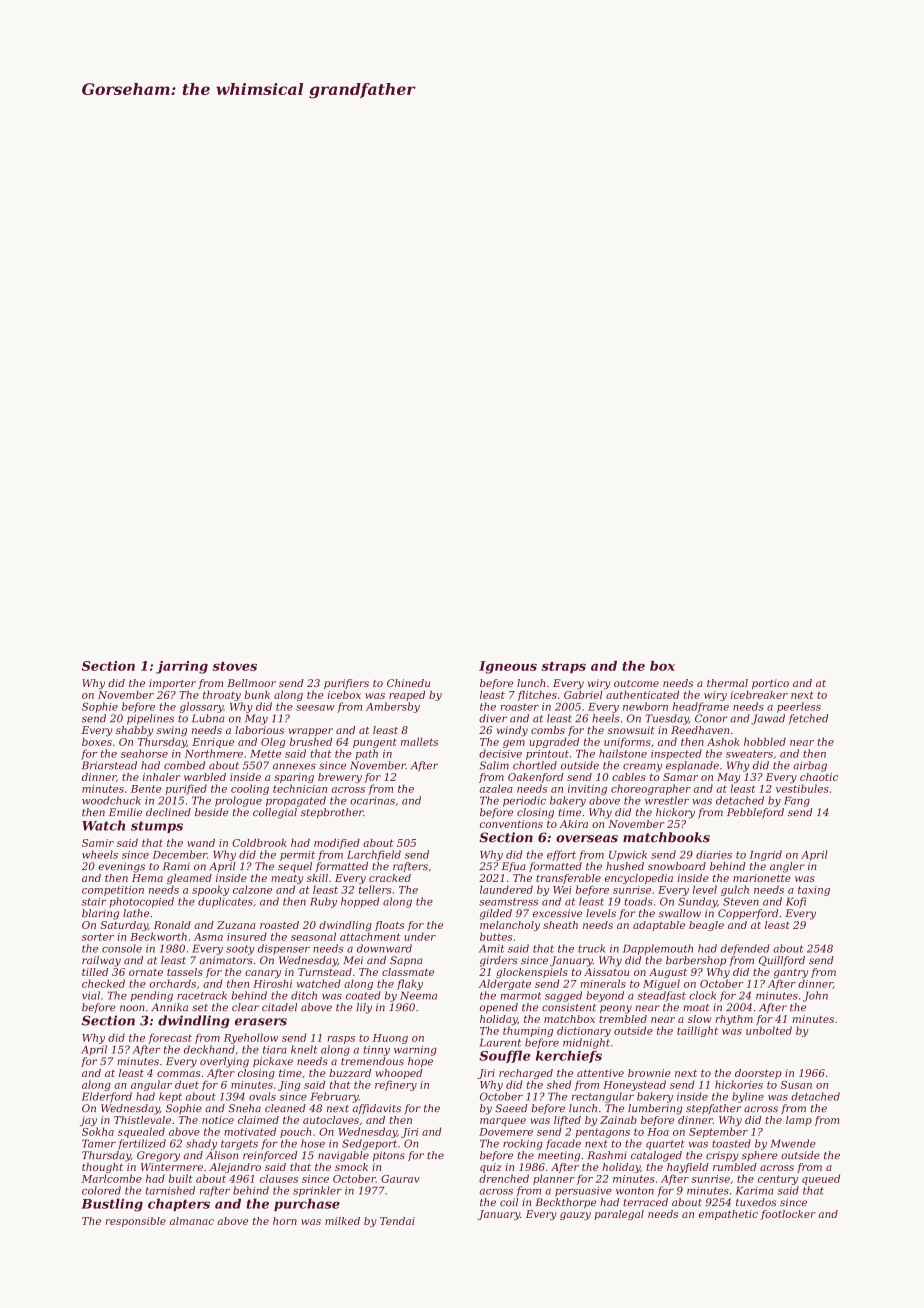 This page has width=924, height=1308. I want to click on crispy, so click(722, 1156).
